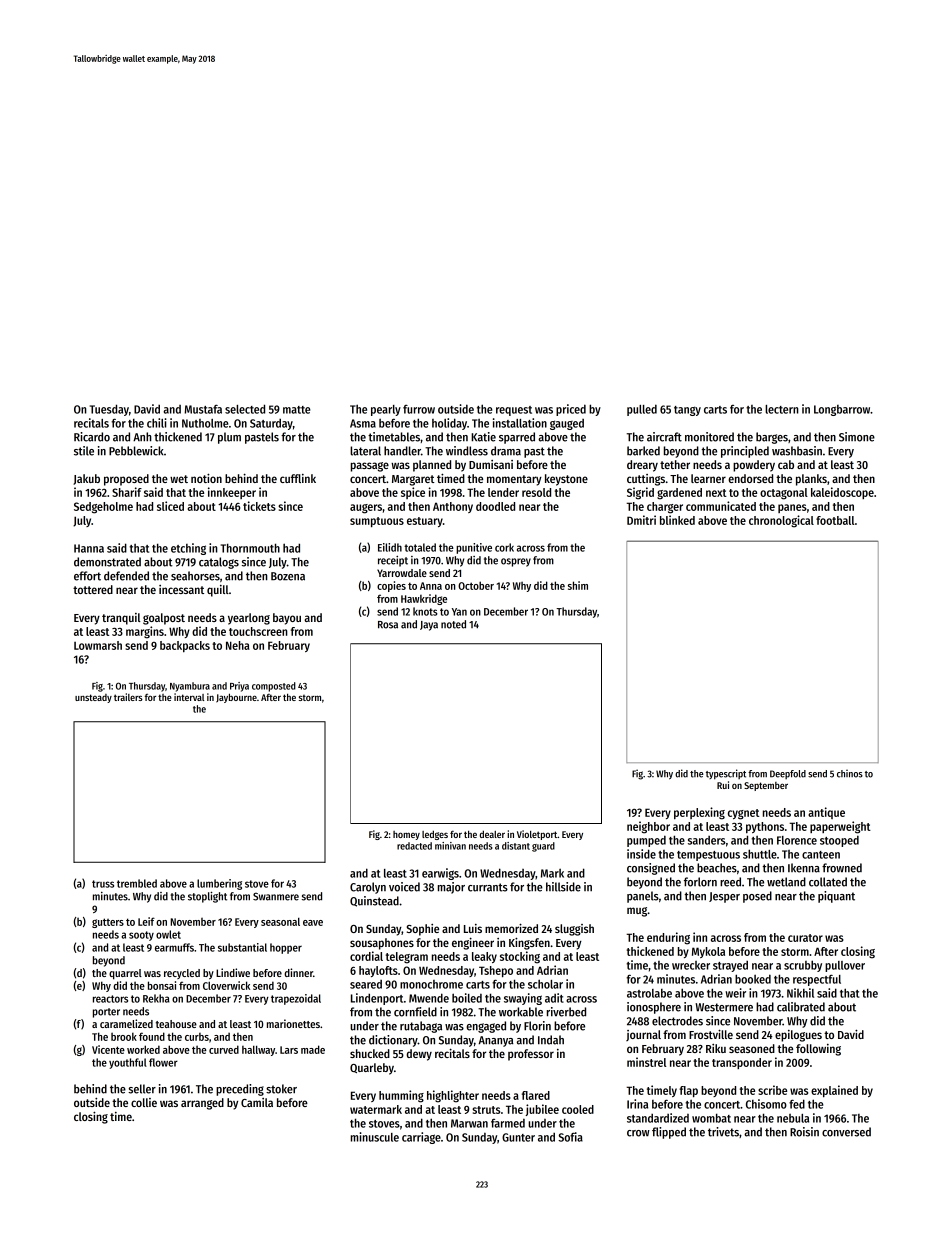 The width and height of the screenshot is (952, 1233). Describe the element at coordinates (486, 1027) in the screenshot. I see `engaged` at that location.
